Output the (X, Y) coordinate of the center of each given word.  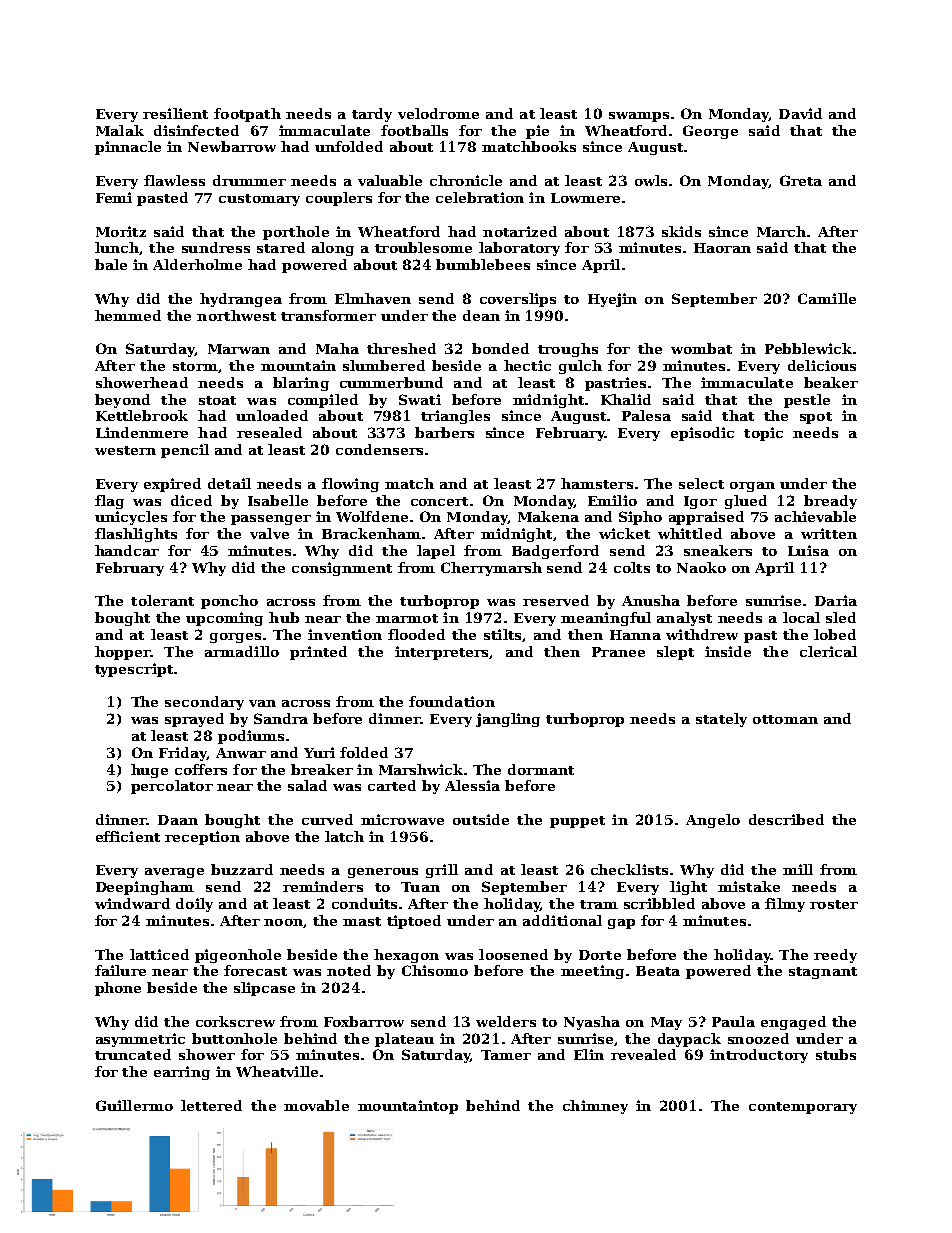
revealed (643, 1054)
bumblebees (483, 264)
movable (316, 1105)
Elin (589, 1054)
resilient (175, 113)
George (710, 132)
